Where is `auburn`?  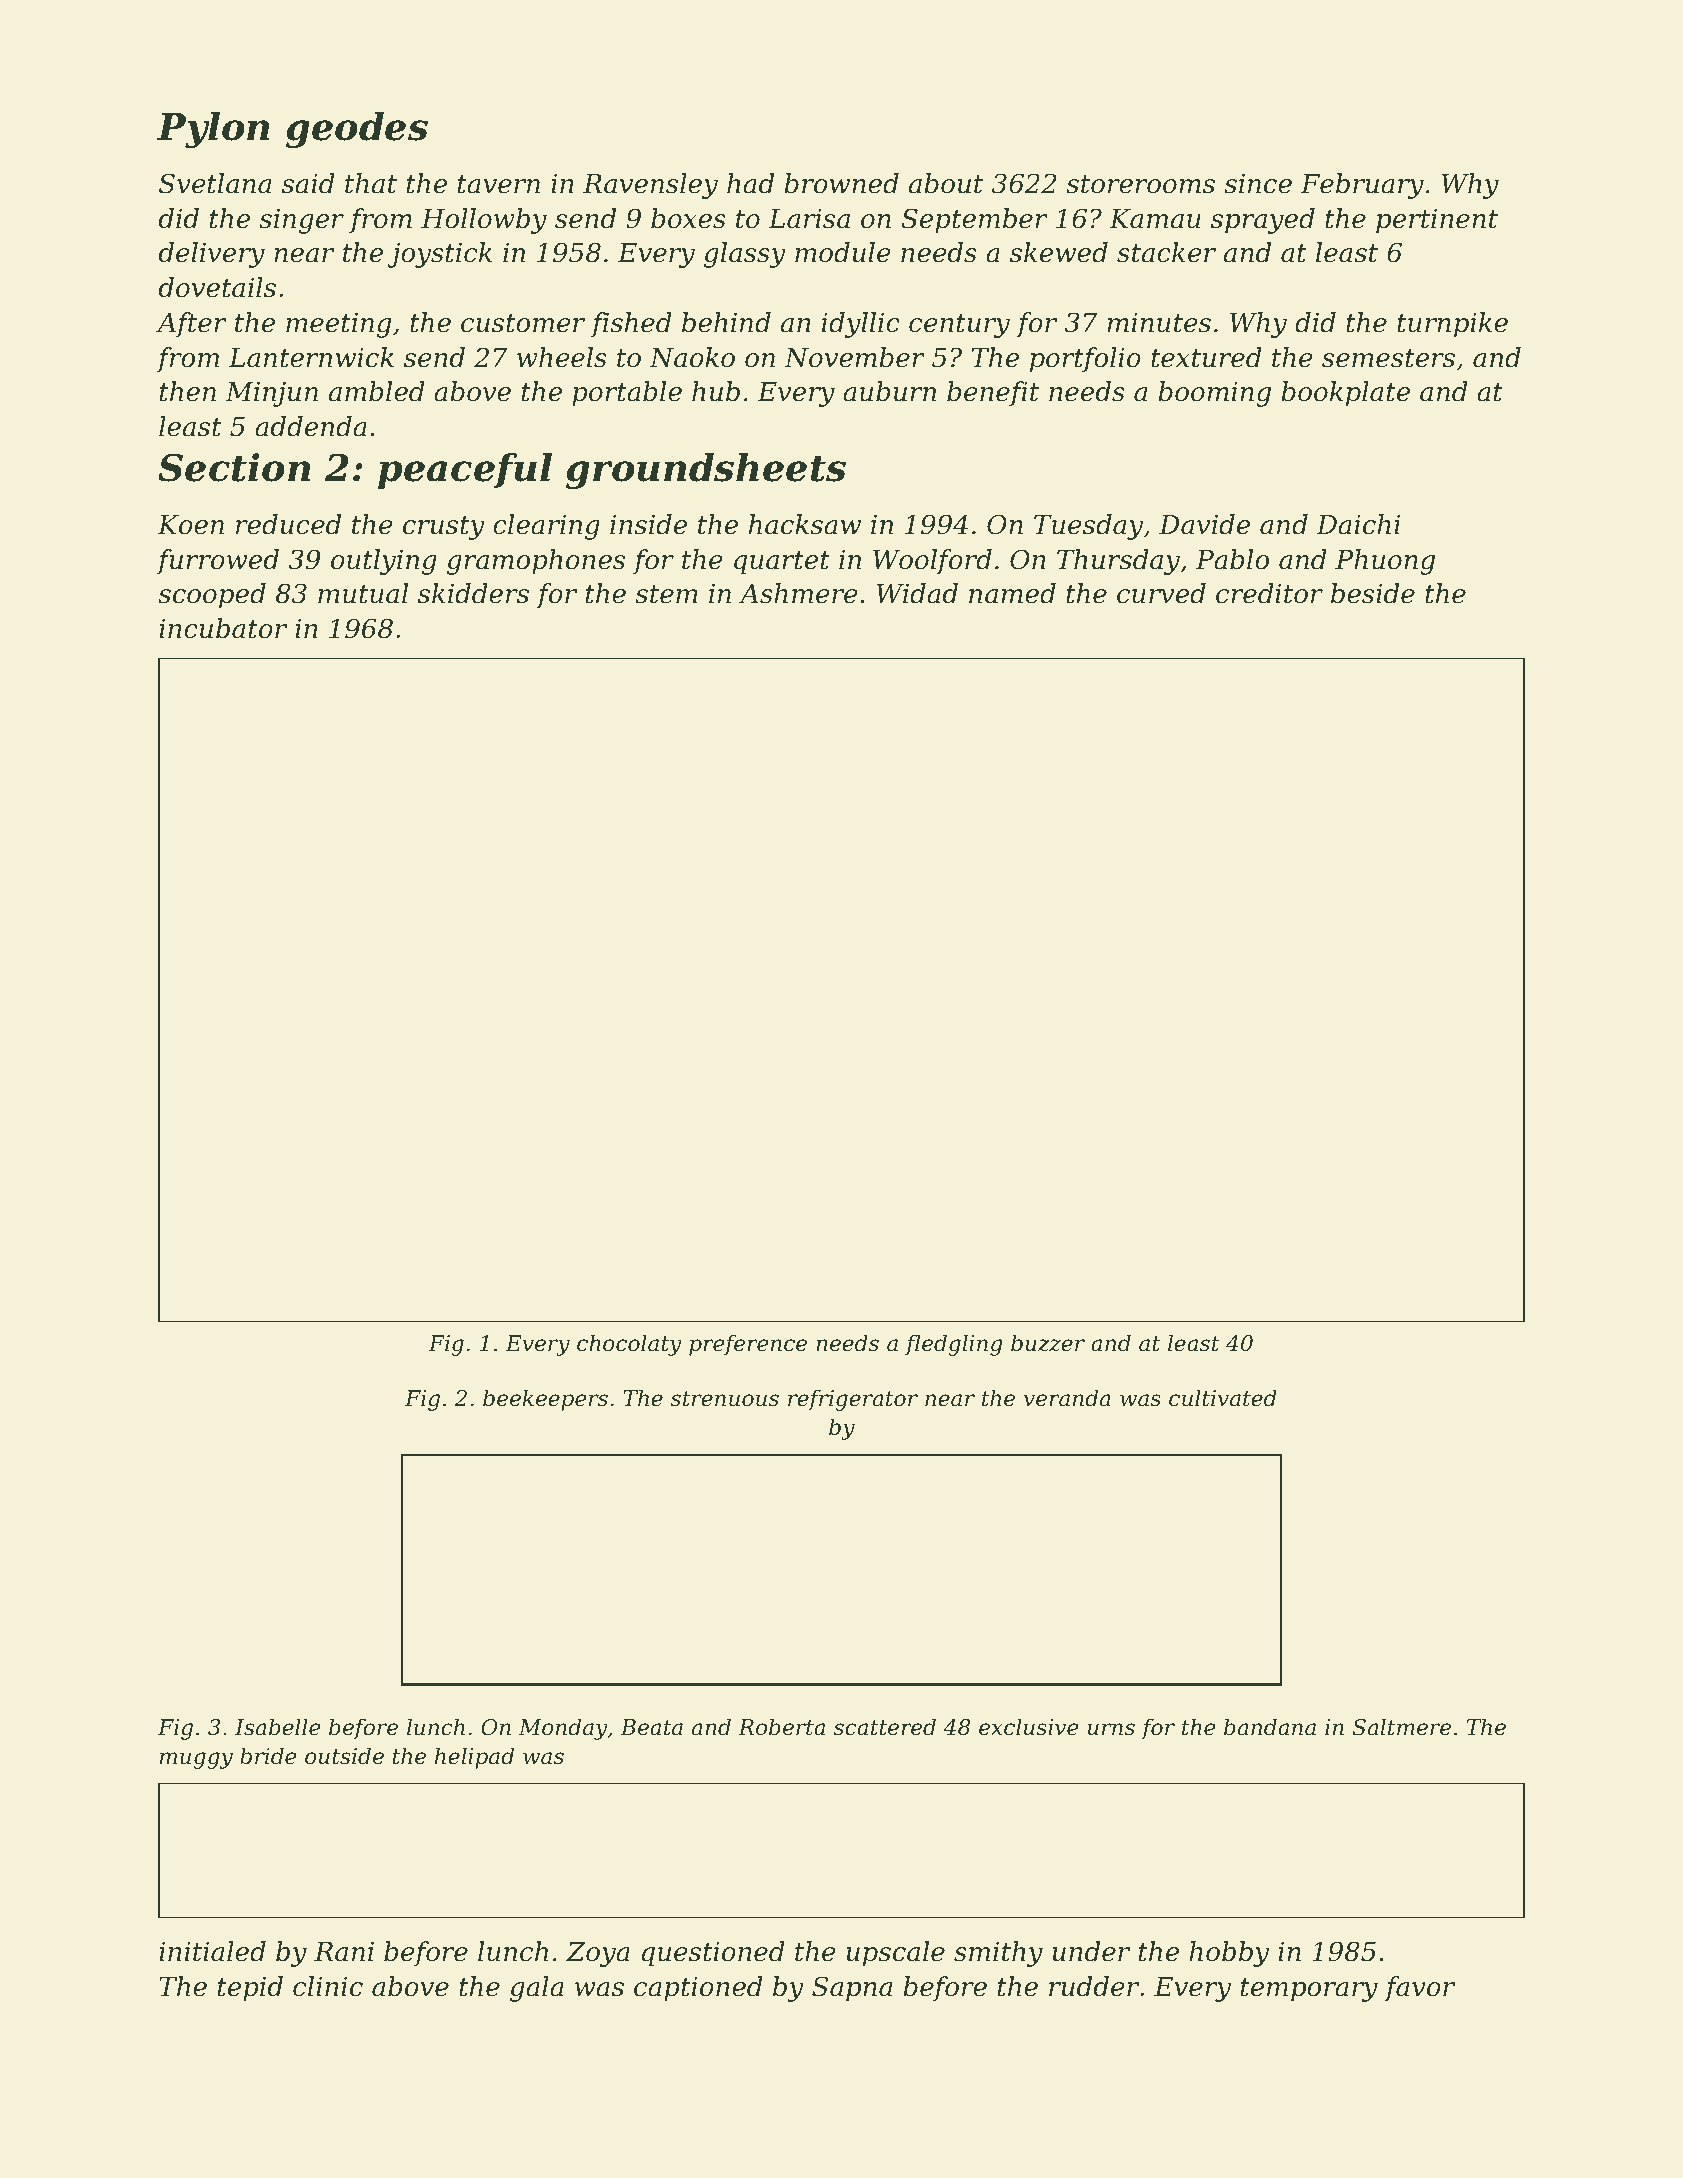 auburn is located at coordinates (889, 391).
